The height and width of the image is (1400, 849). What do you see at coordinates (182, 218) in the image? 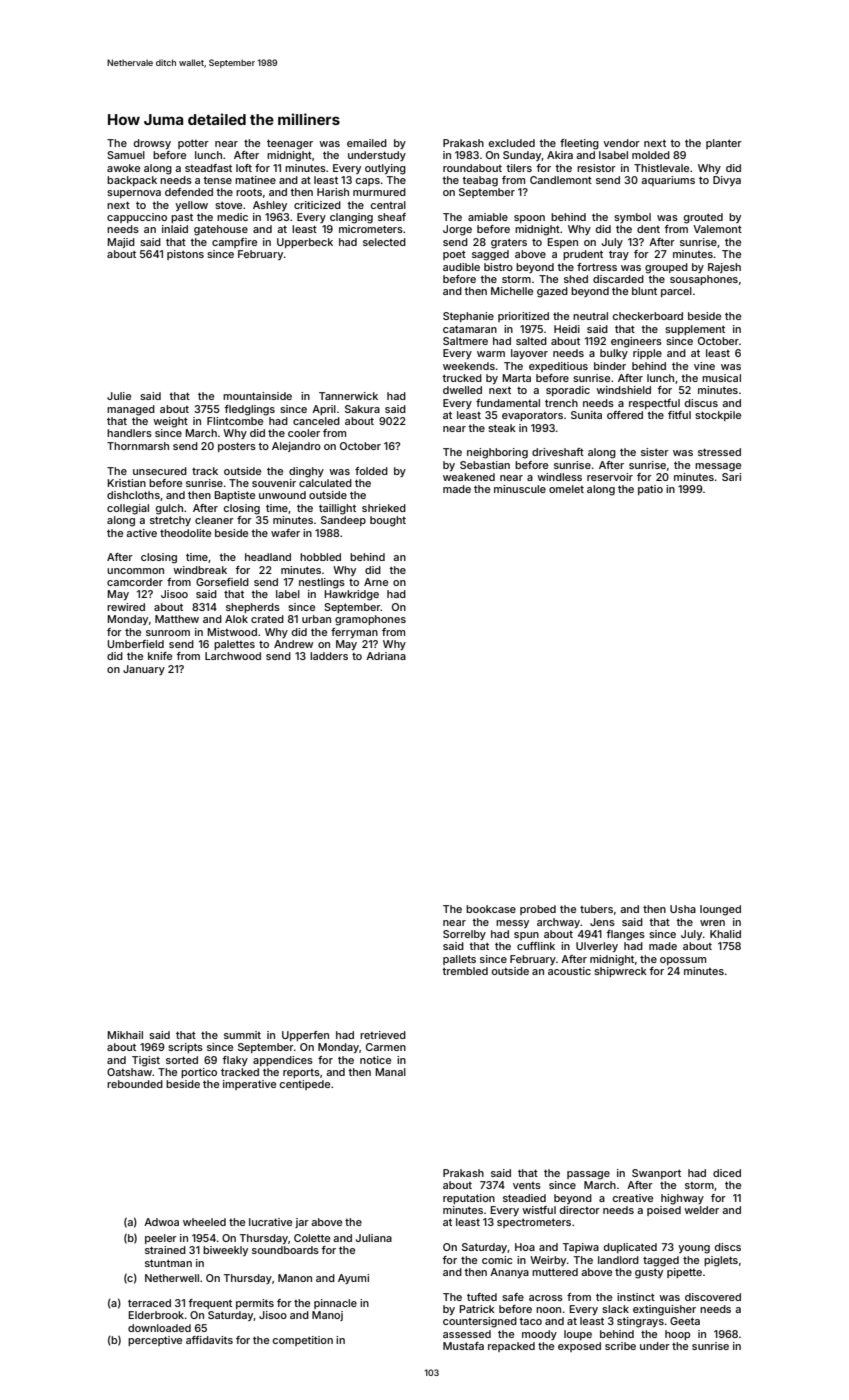
I see `past` at bounding box center [182, 218].
